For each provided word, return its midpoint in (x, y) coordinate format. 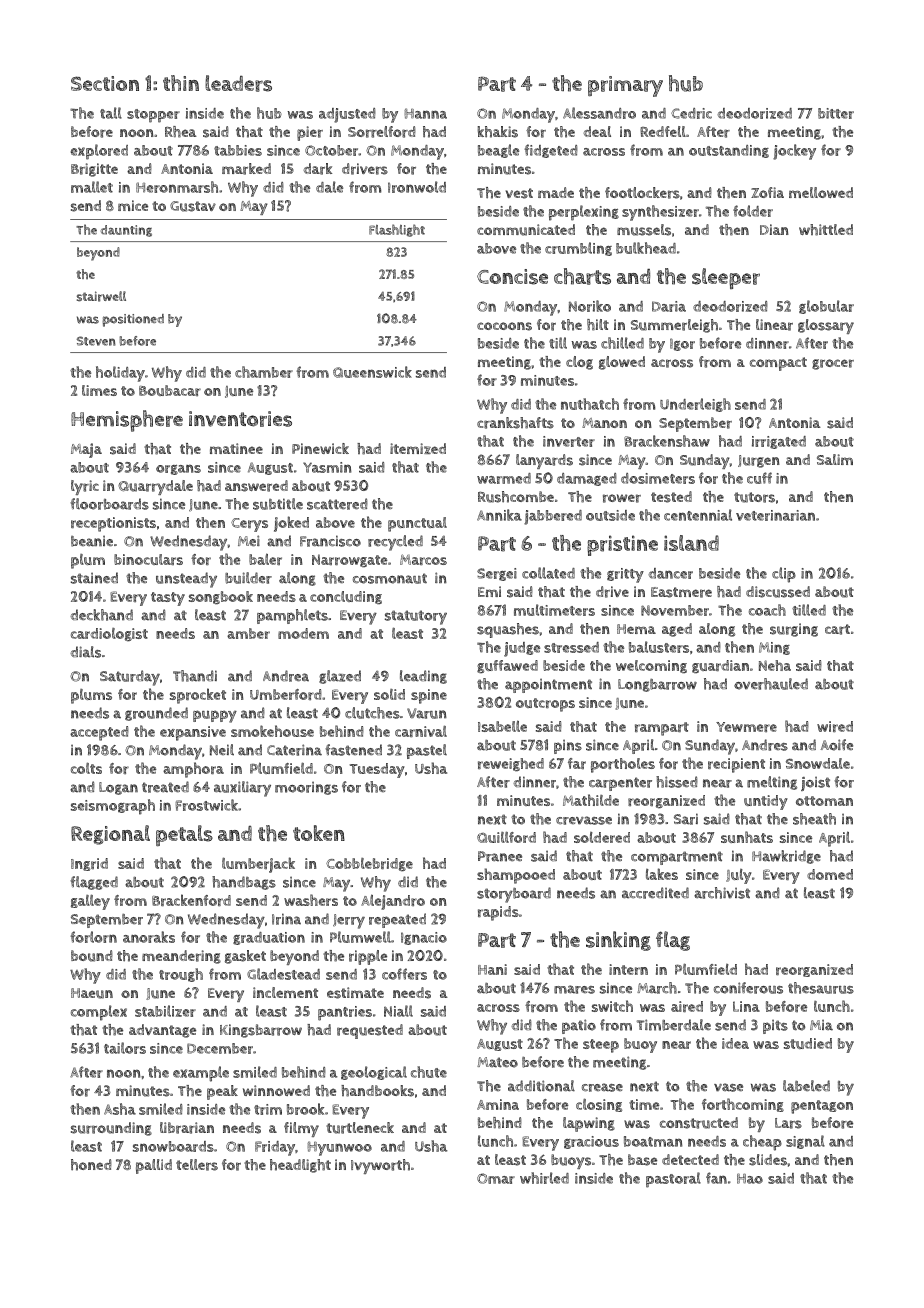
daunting (126, 231)
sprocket (198, 696)
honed (91, 1165)
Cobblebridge (369, 865)
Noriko (590, 306)
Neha (775, 665)
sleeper (726, 278)
